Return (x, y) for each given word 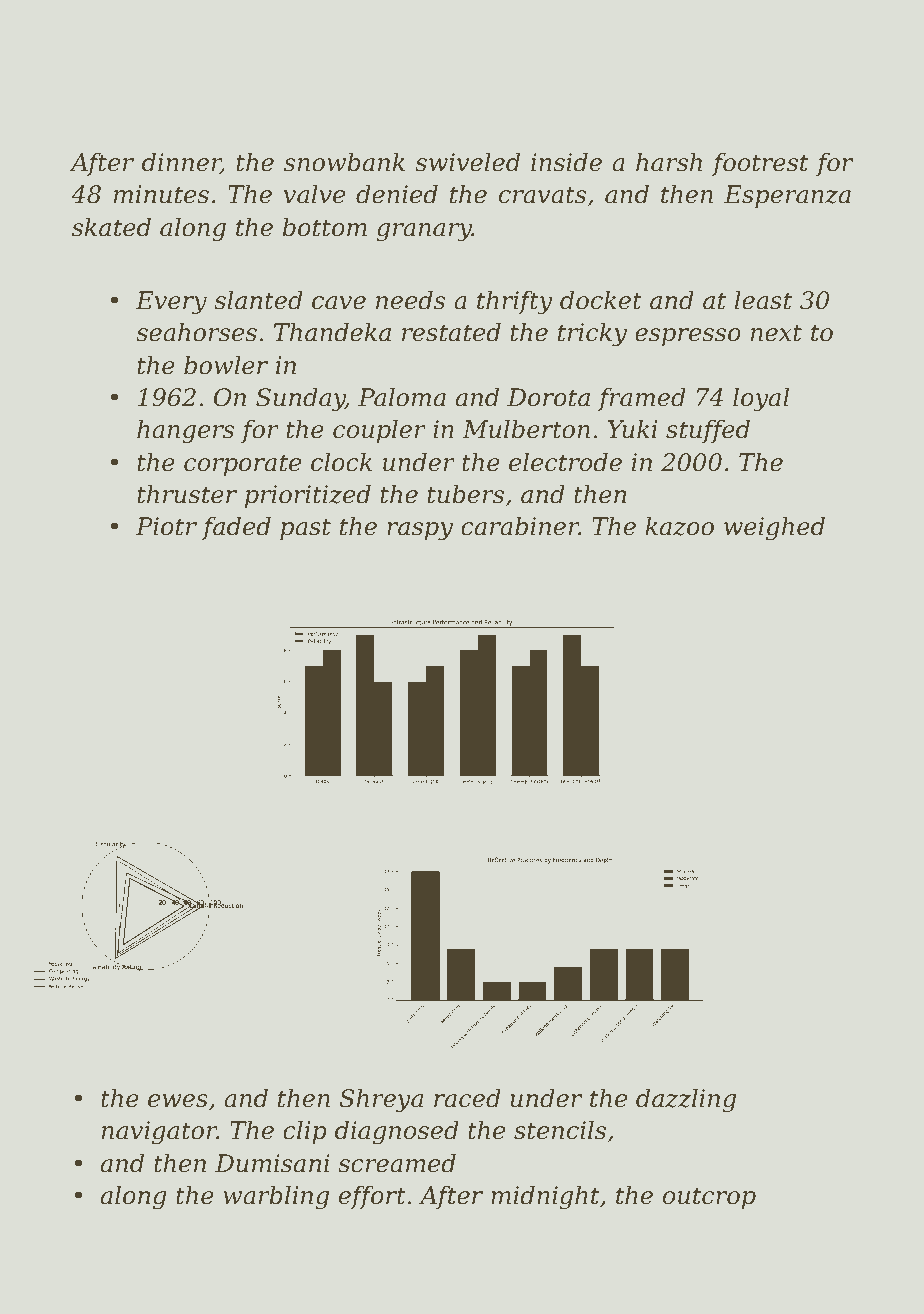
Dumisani (272, 1163)
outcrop (709, 1198)
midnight (545, 1197)
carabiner (520, 526)
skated (111, 227)
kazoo (679, 526)
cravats (542, 195)
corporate (242, 465)
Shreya (381, 1100)
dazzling (686, 1100)
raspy (420, 531)
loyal (761, 399)
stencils (560, 1130)
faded (236, 528)
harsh (669, 162)
